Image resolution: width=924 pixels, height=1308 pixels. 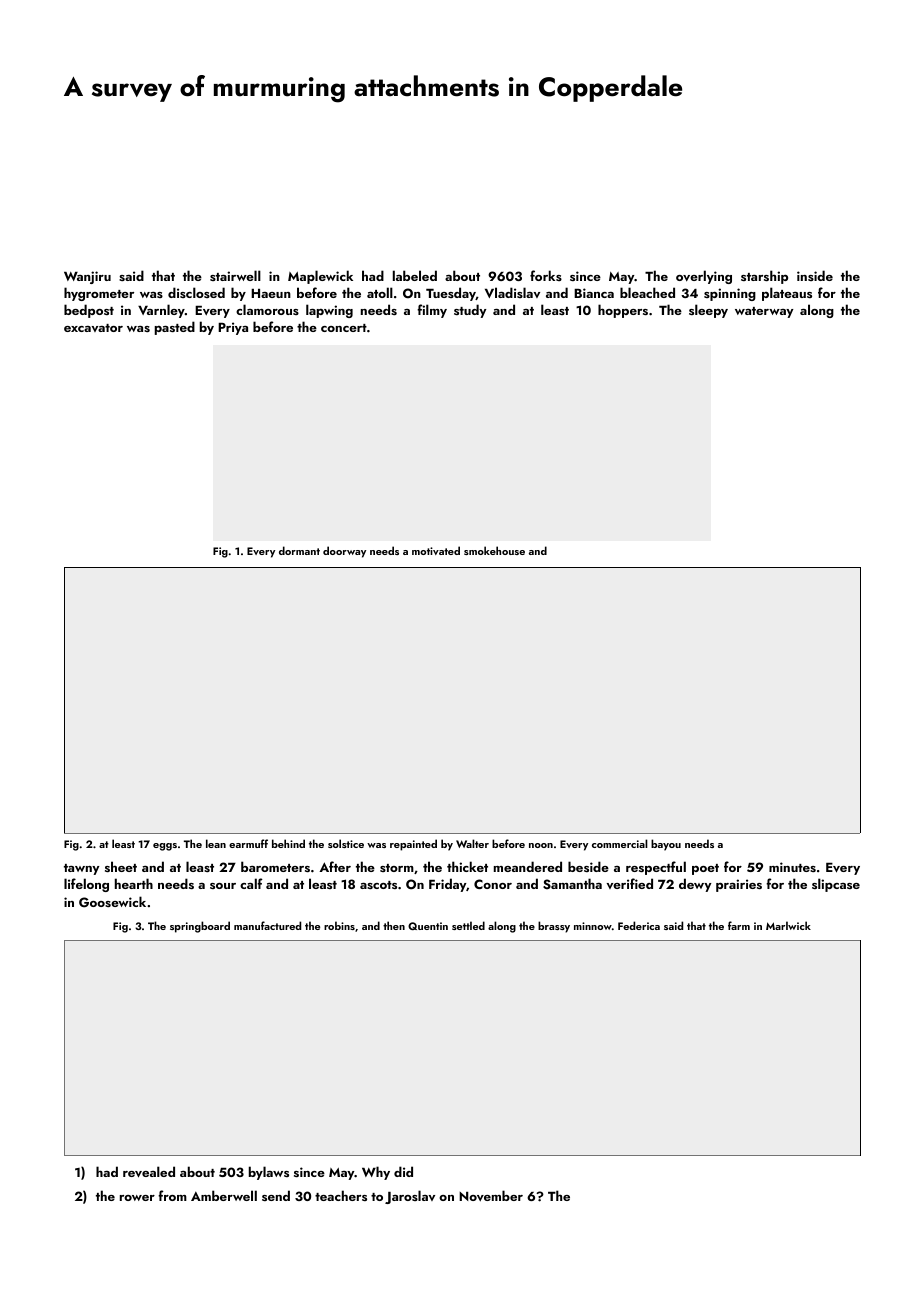 I want to click on sleepy, so click(x=708, y=311).
